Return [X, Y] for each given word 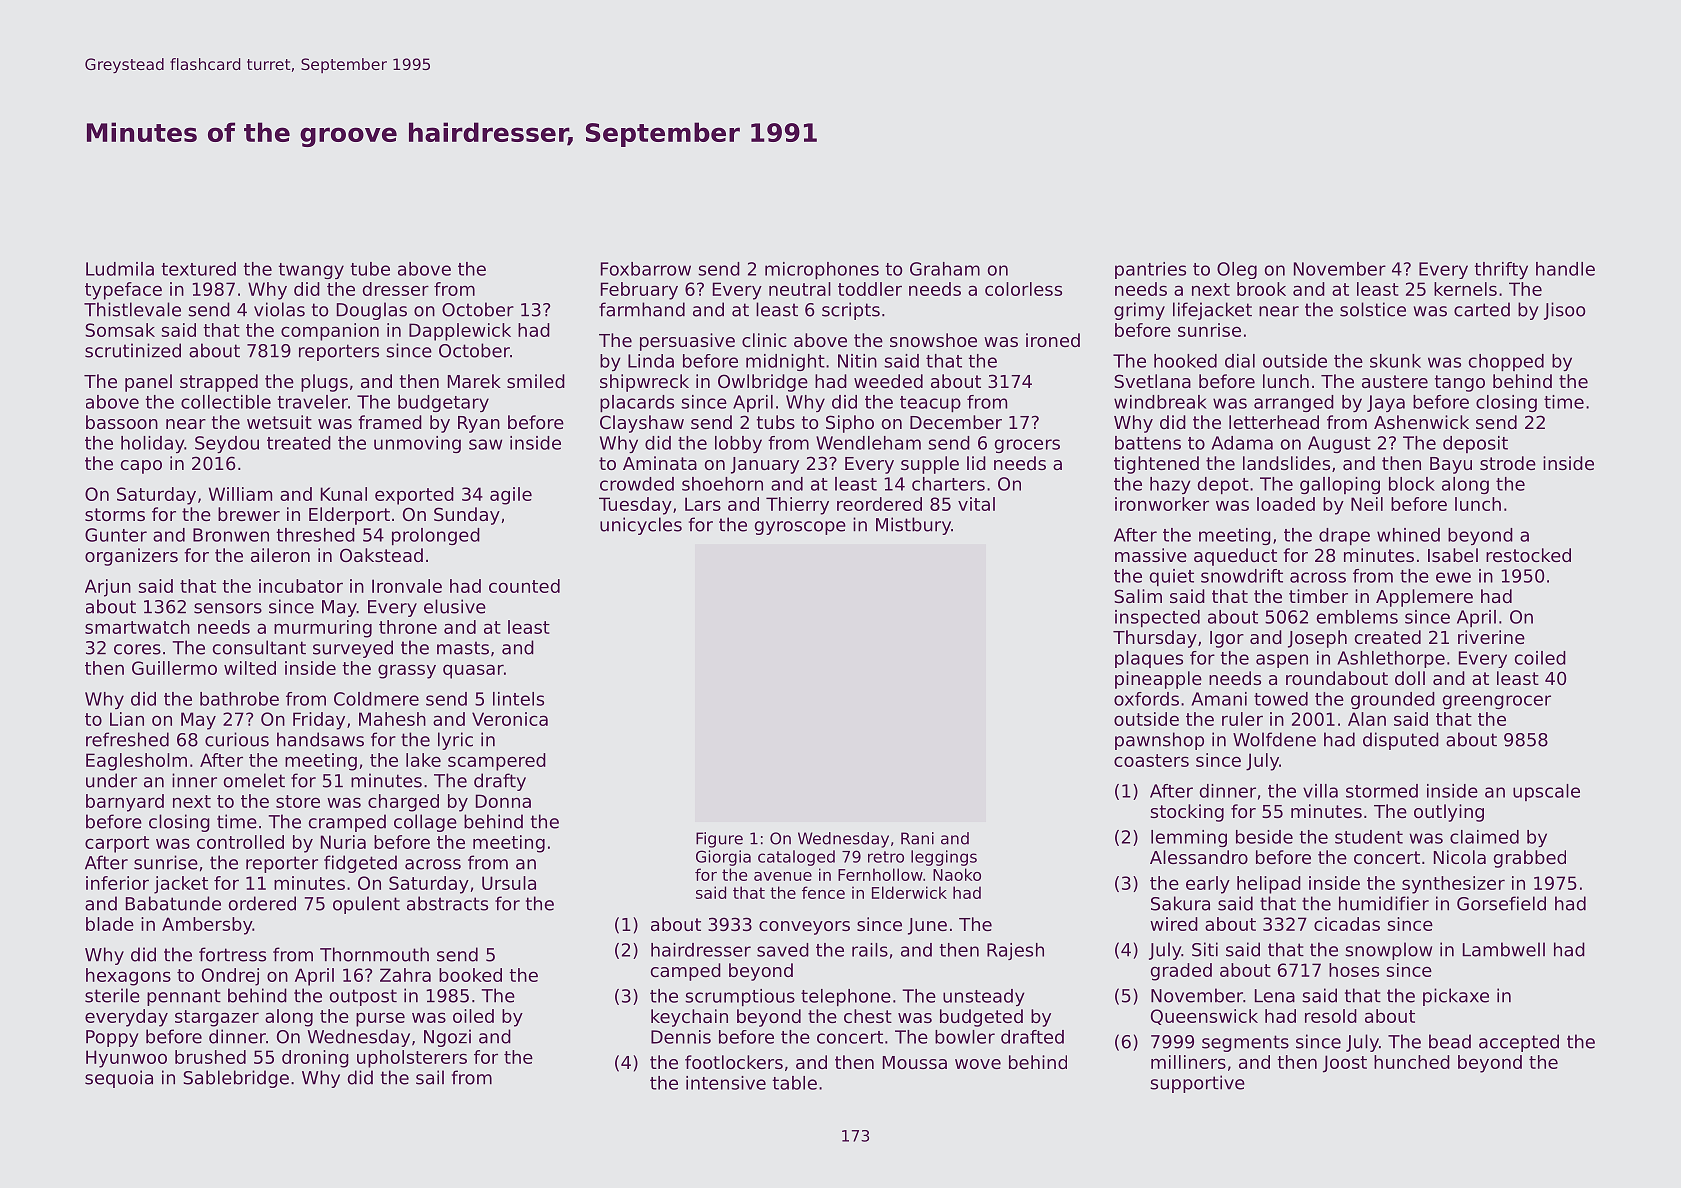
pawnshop [1159, 741]
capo [141, 467]
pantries [1150, 270]
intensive [726, 1083]
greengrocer [1496, 702]
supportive [1197, 1084]
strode [1508, 463]
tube [370, 269]
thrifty [1501, 270]
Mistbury [913, 526]
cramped [347, 823]
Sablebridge [236, 1079]
